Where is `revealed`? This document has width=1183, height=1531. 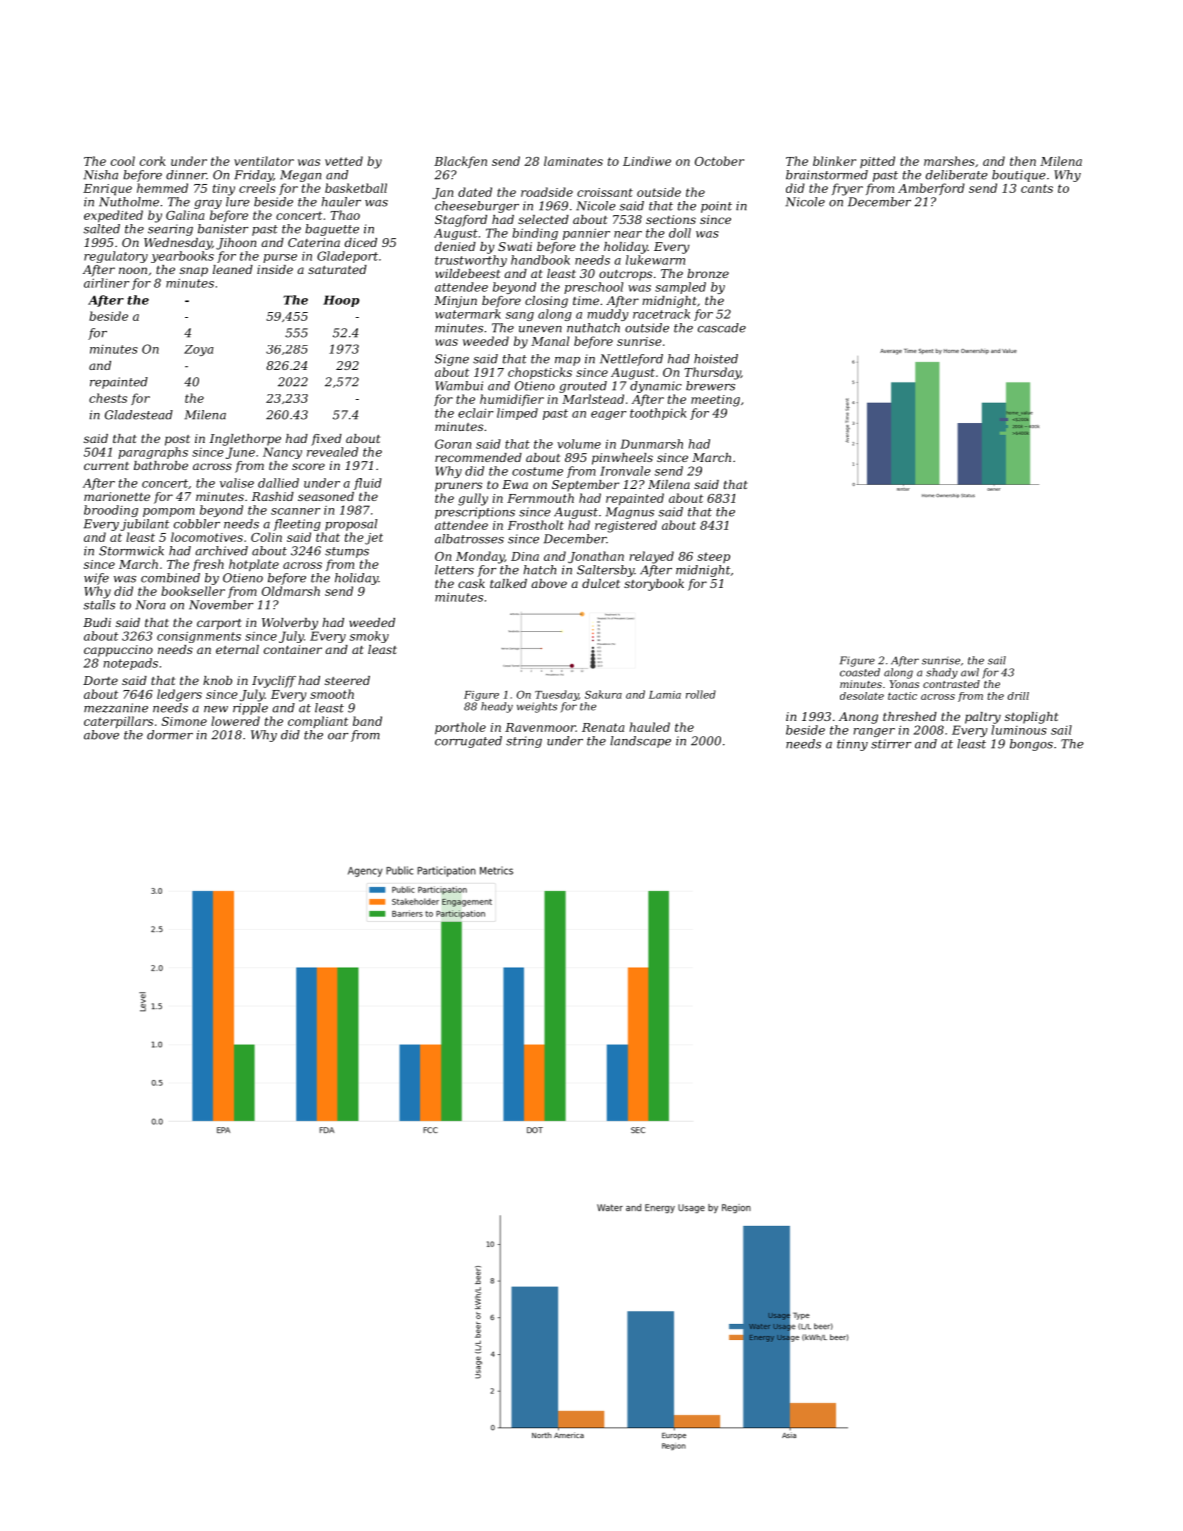 revealed is located at coordinates (332, 452).
